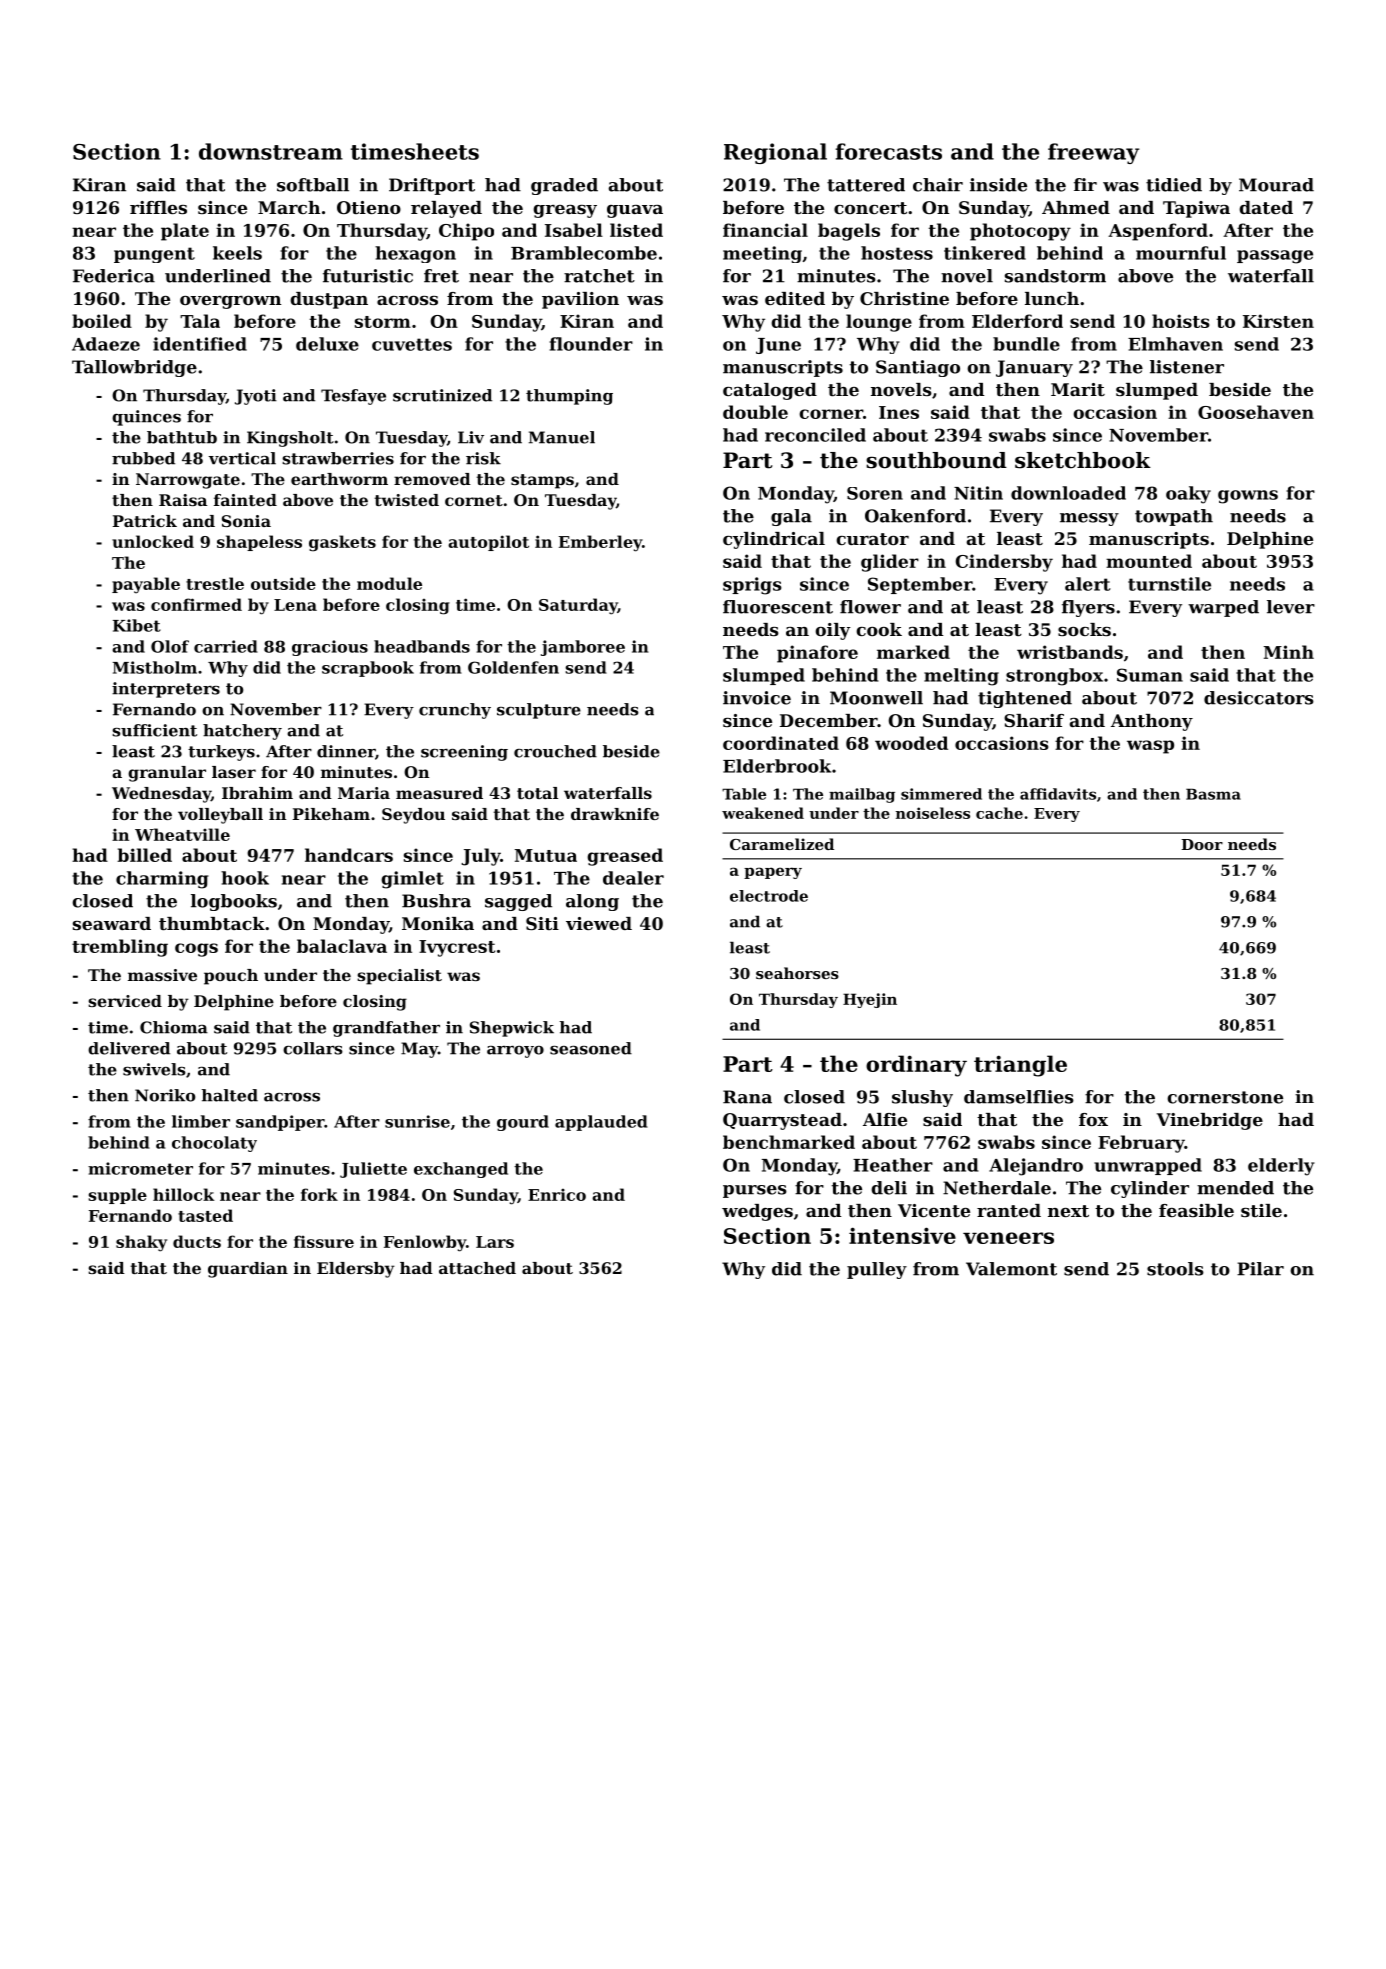  I want to click on fret, so click(441, 276).
